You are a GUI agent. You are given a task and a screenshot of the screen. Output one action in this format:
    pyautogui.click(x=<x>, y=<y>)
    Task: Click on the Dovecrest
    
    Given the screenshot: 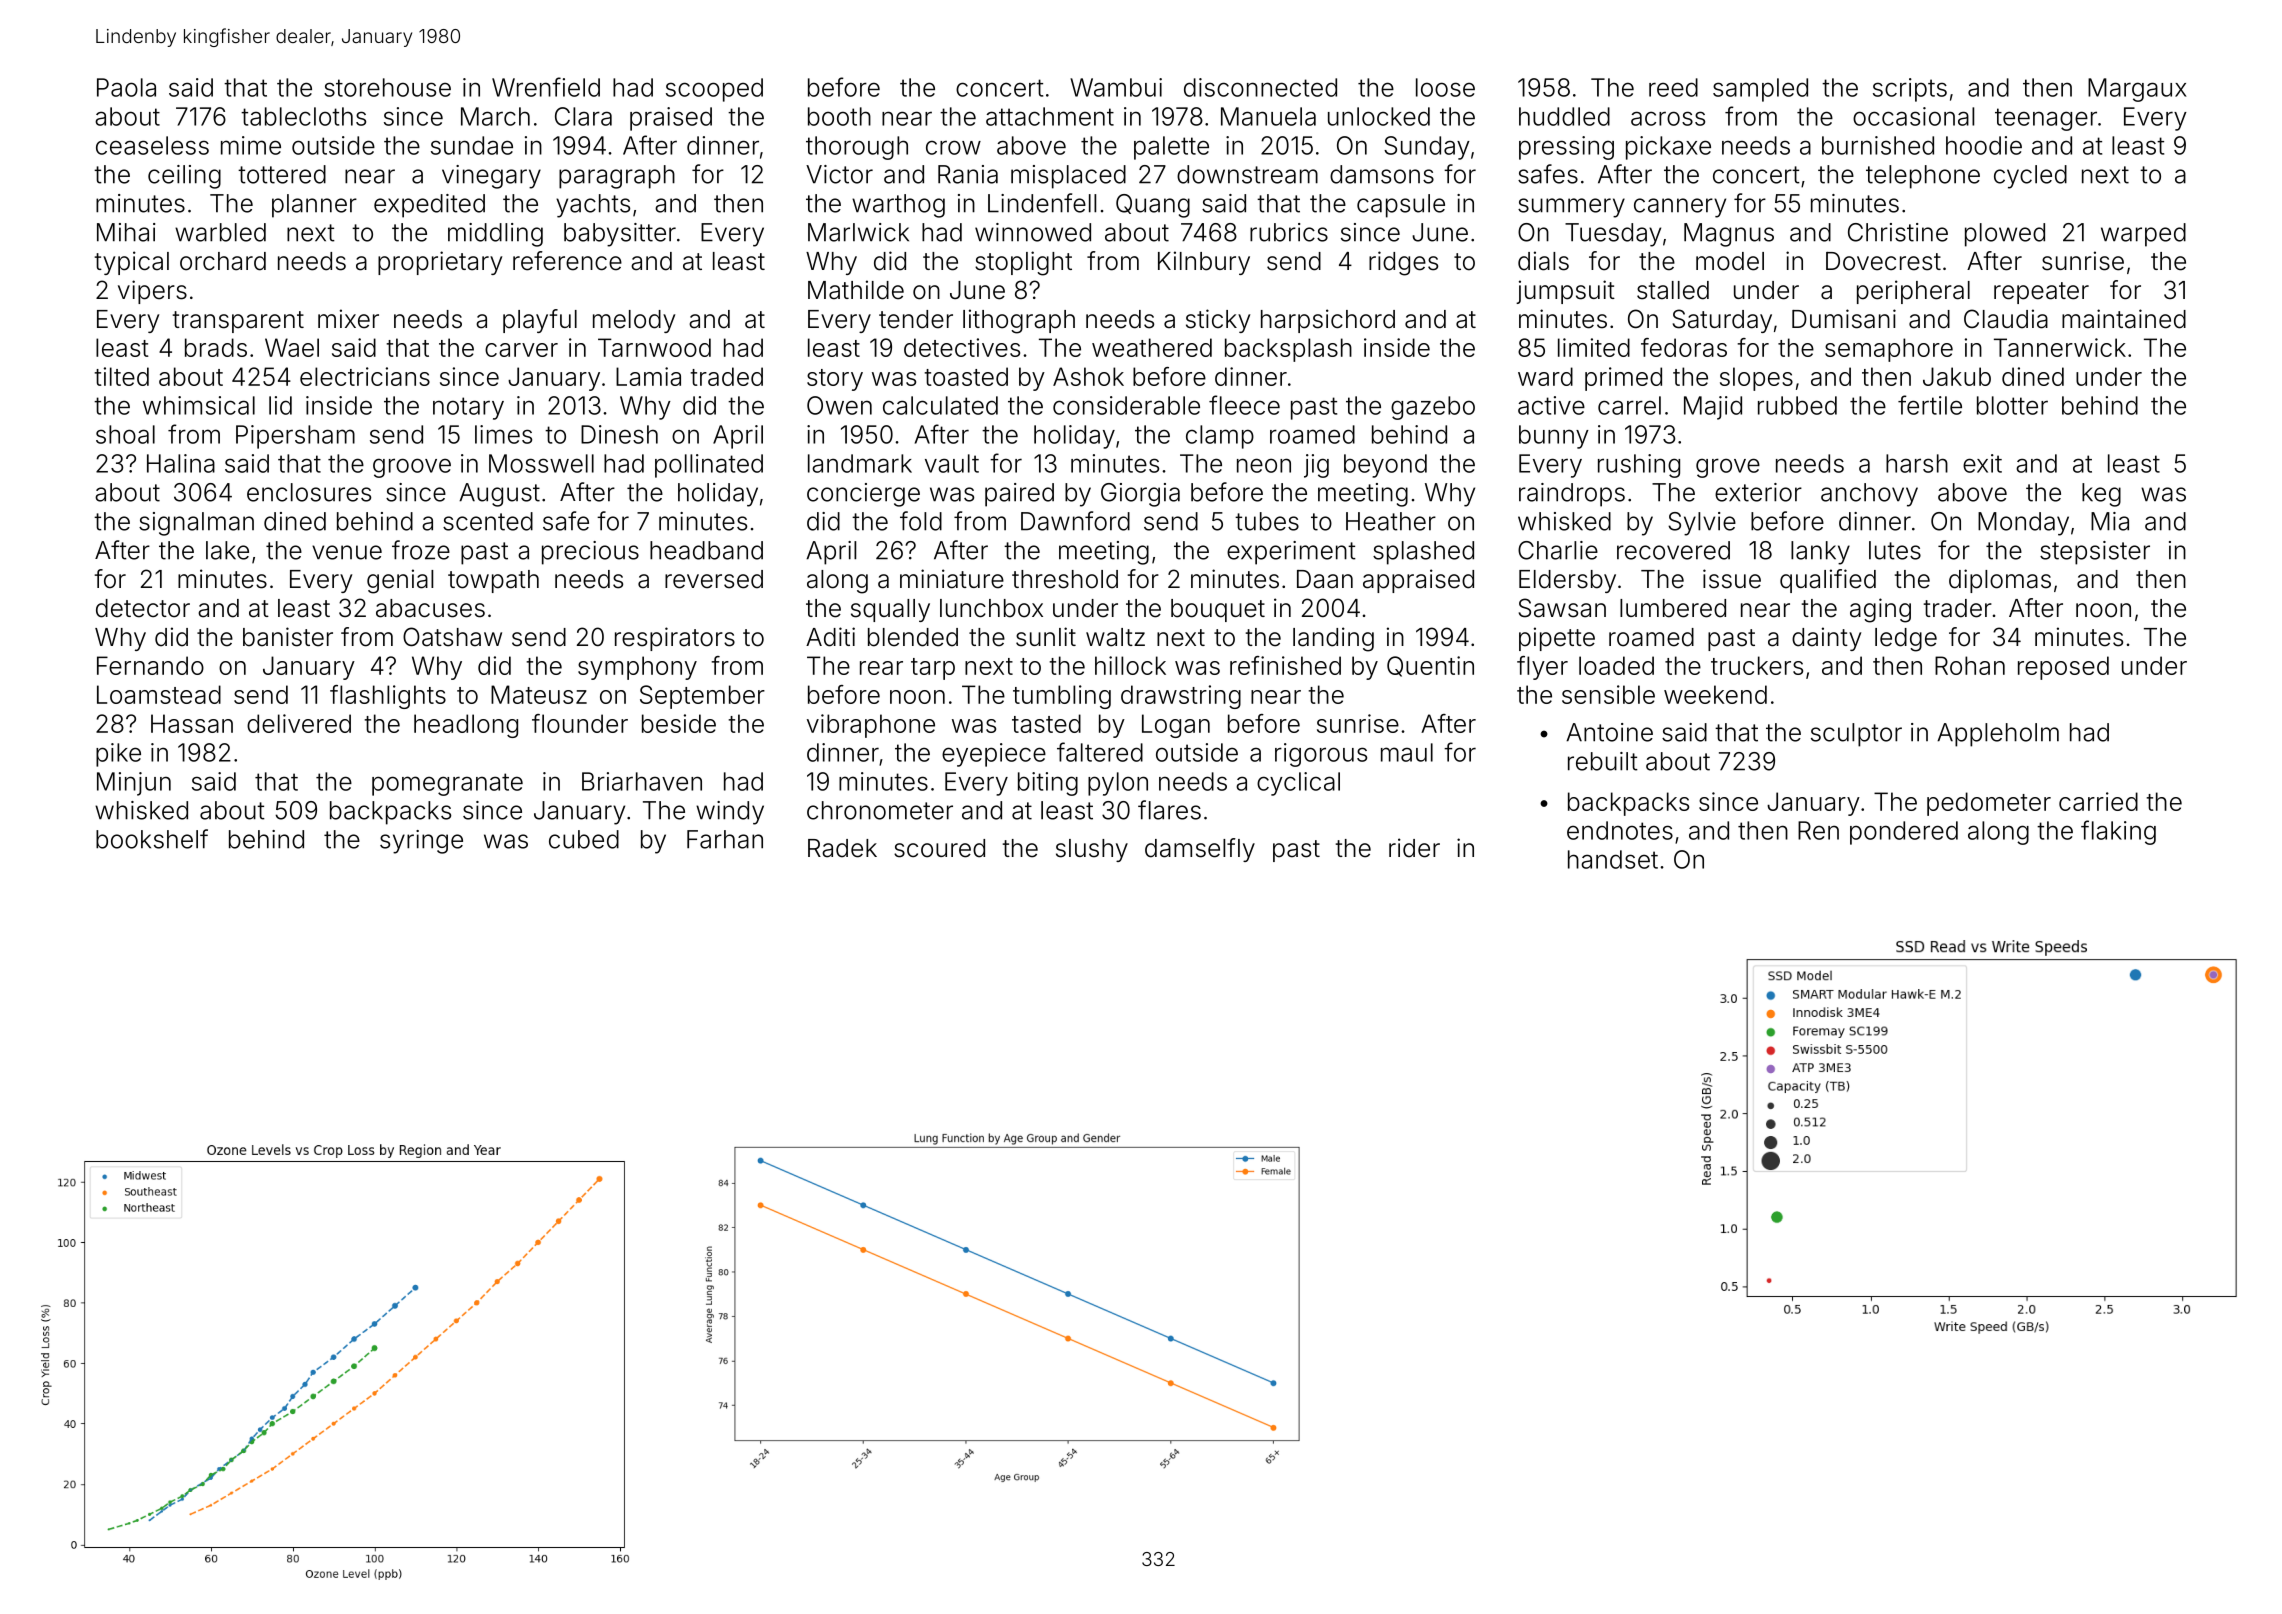 What is the action you would take?
    pyautogui.click(x=1883, y=261)
